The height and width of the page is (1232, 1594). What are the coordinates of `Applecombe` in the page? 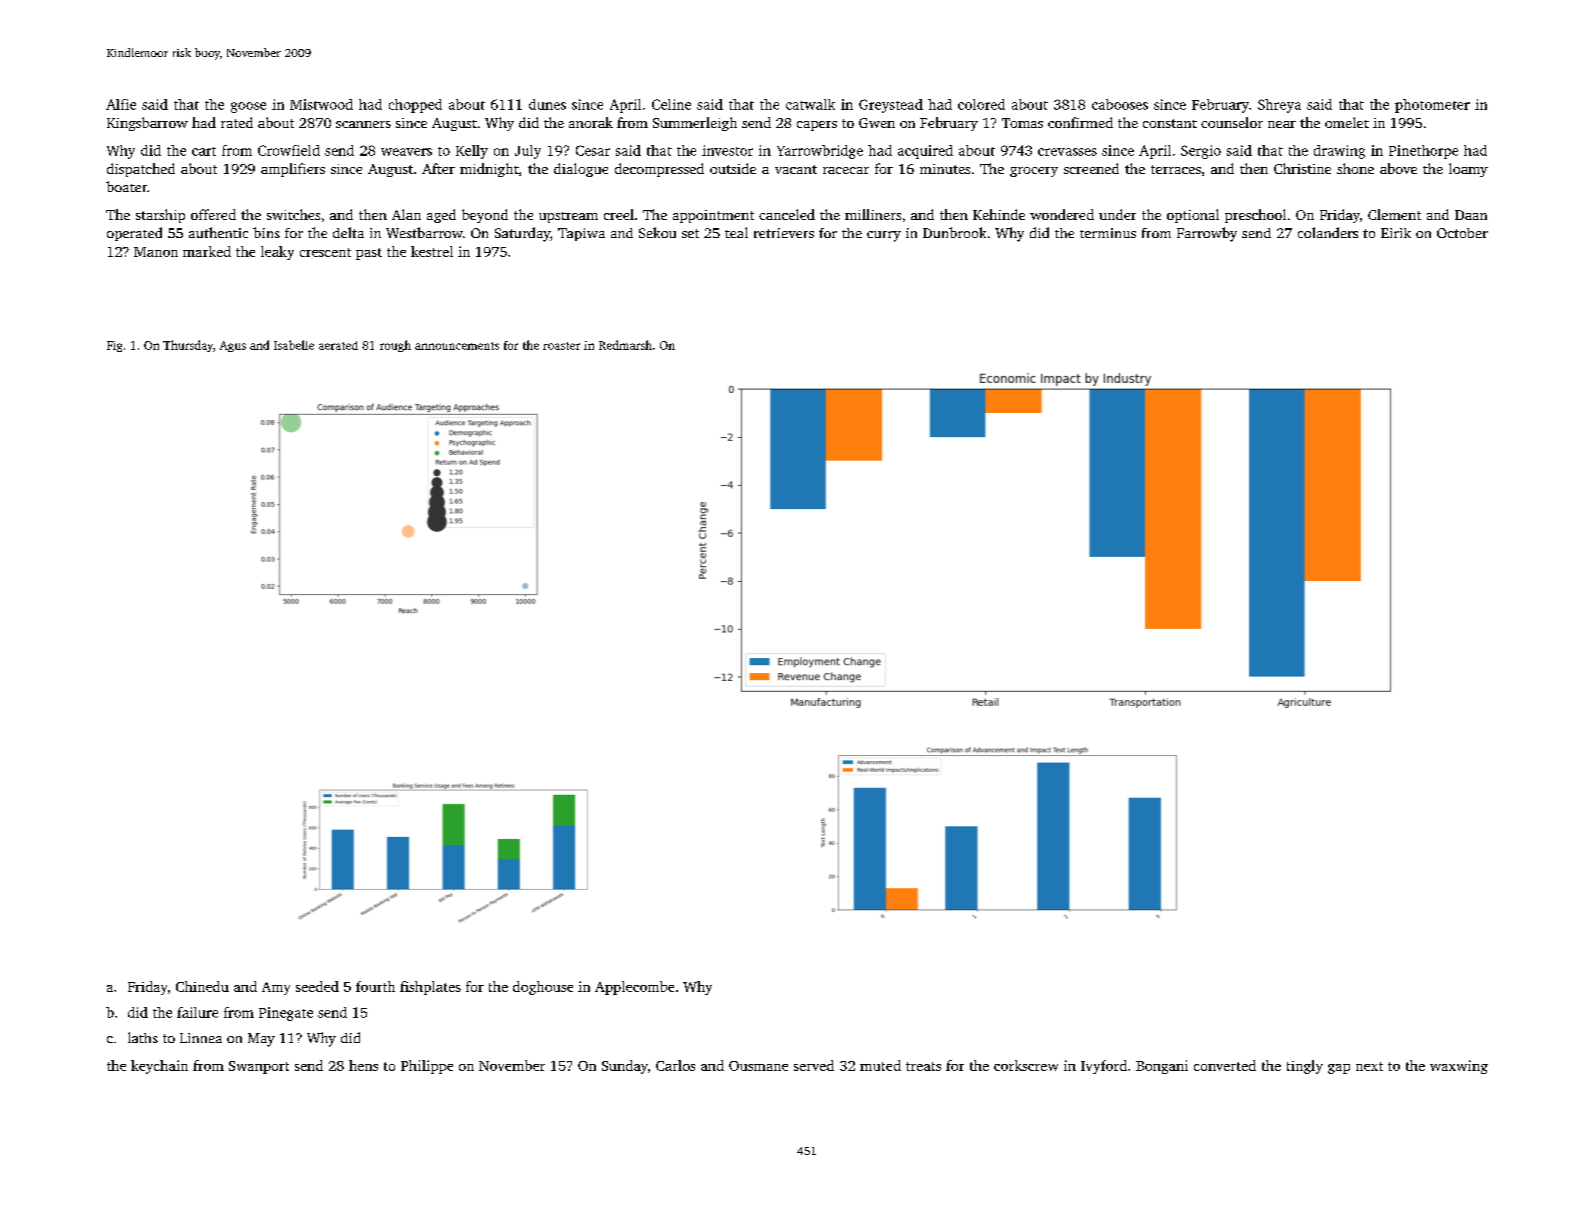 It's located at (634, 988).
